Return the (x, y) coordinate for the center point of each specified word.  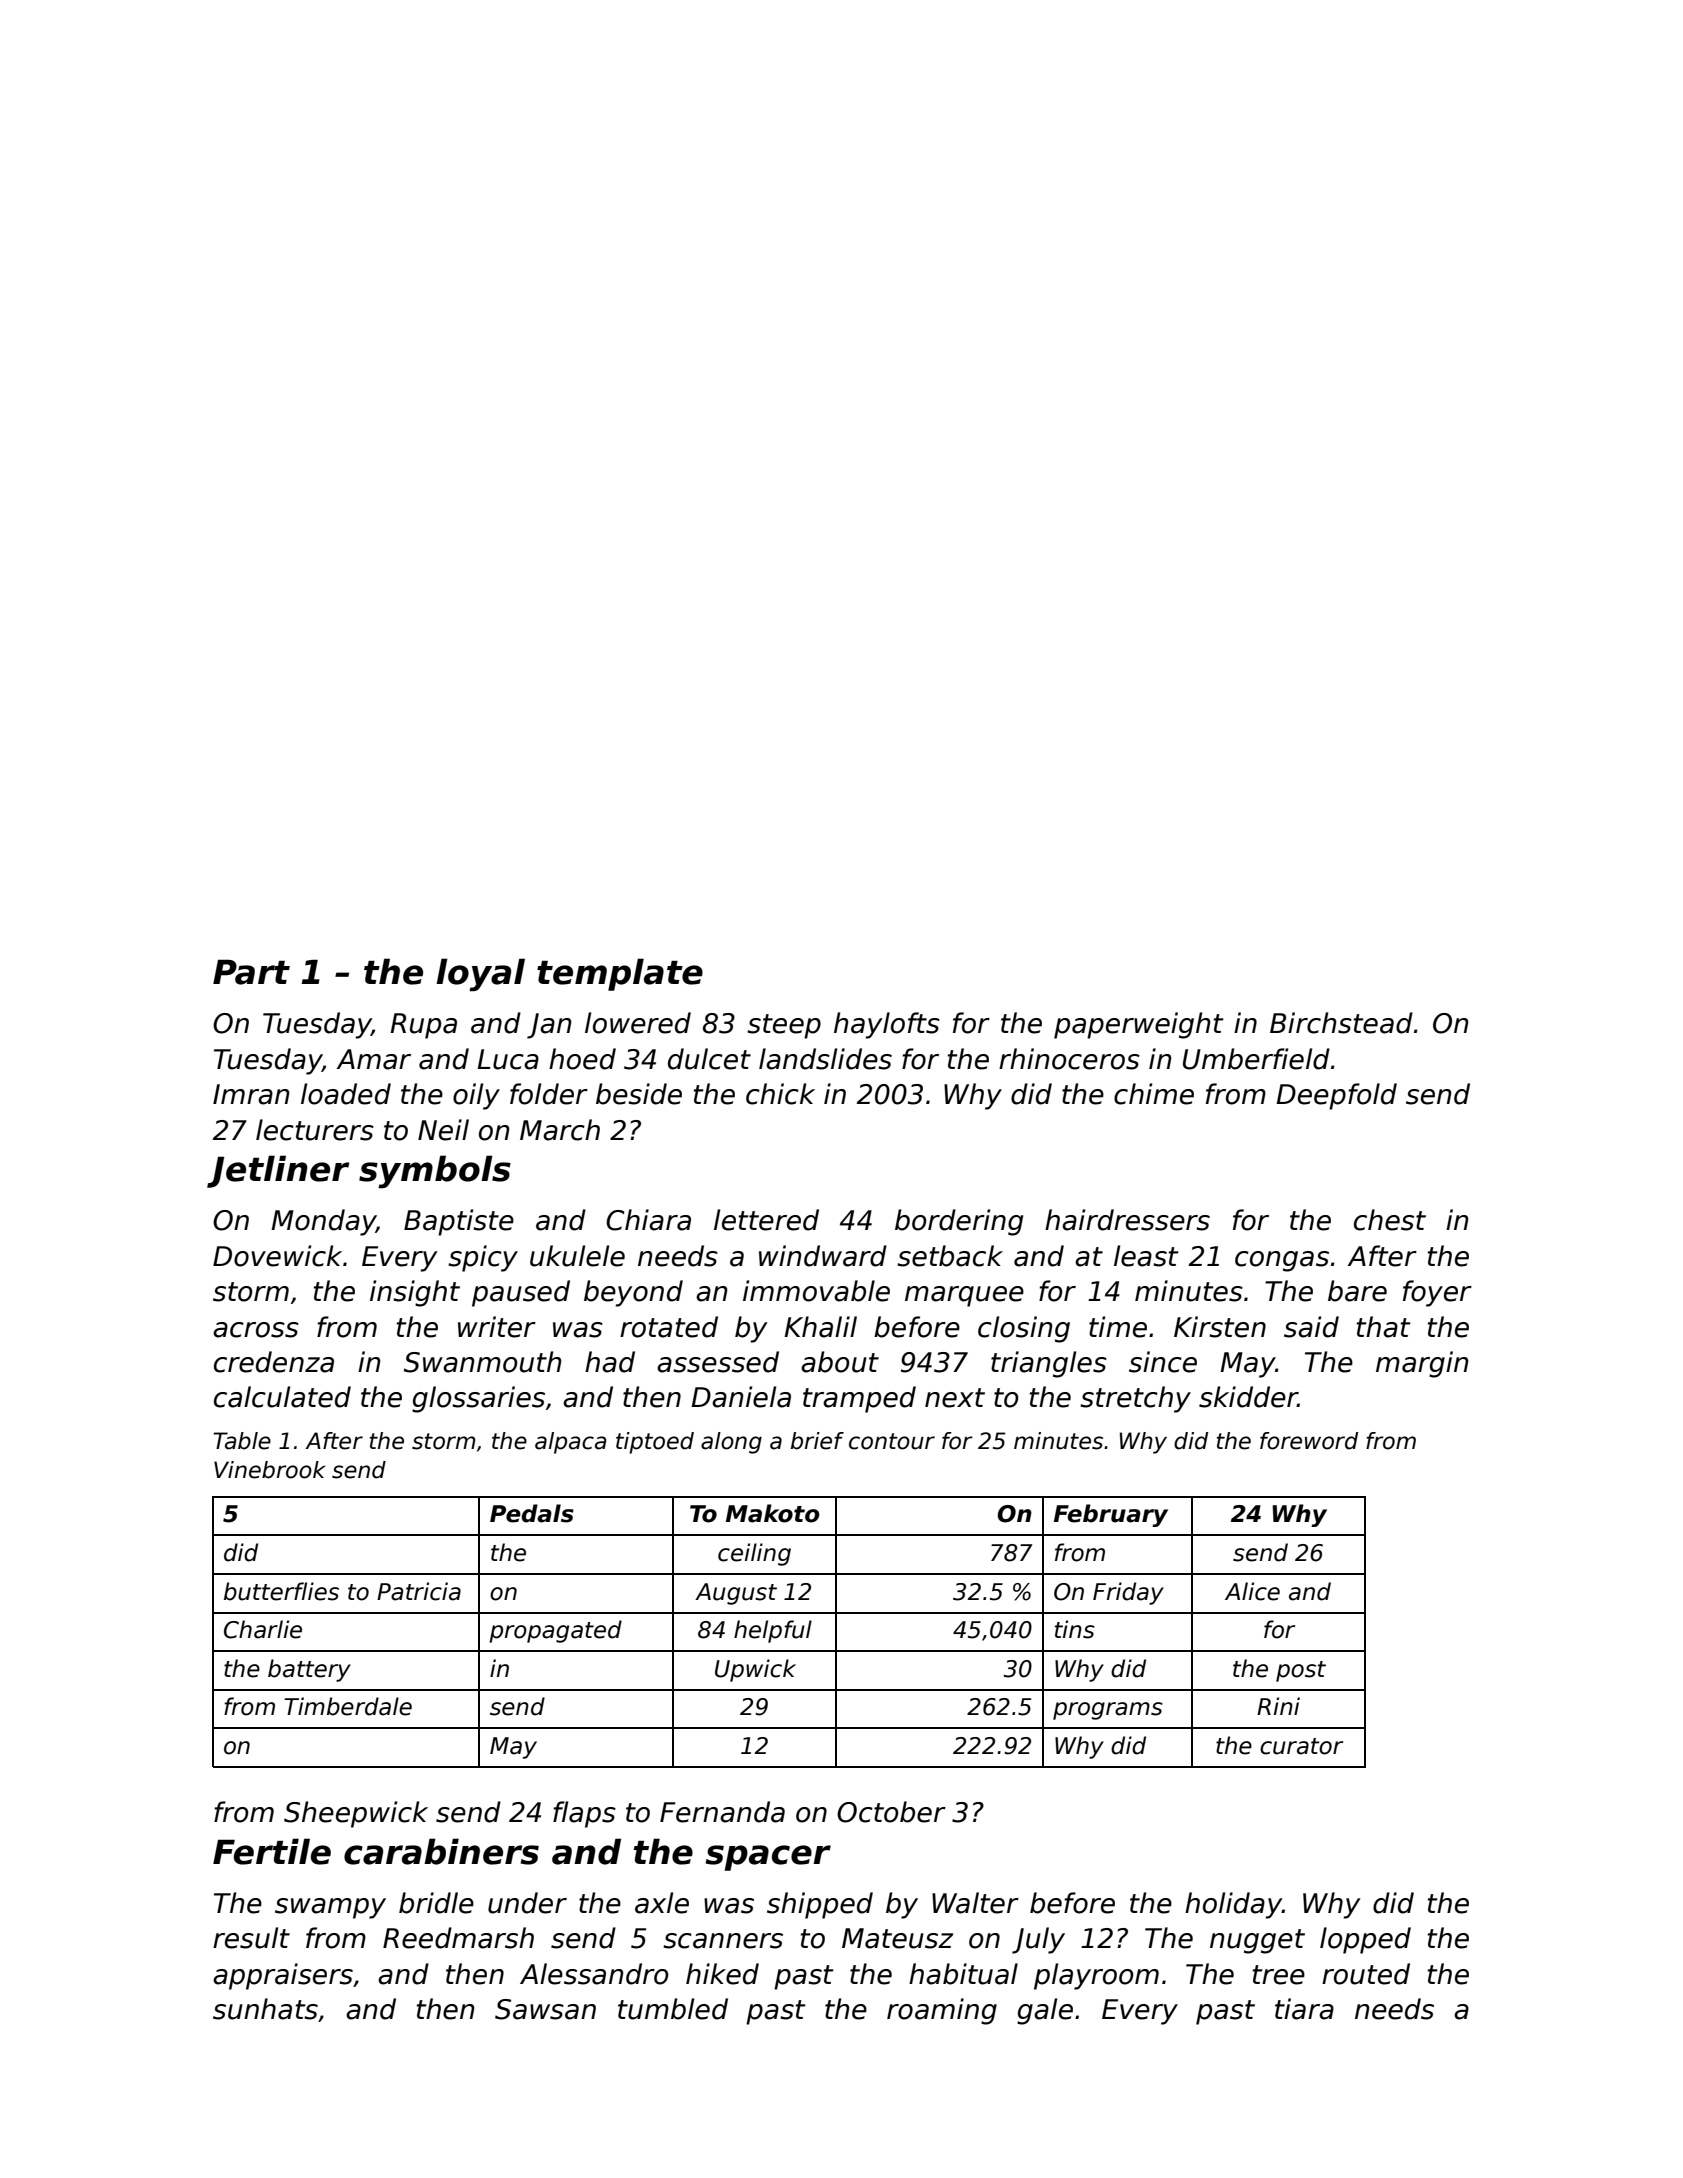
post (1301, 1671)
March (560, 1130)
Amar (374, 1059)
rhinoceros (1069, 1059)
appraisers (283, 1976)
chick (780, 1094)
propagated (555, 1631)
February (1111, 1515)
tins (1075, 1629)
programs (1108, 1711)
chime (1154, 1094)
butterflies (281, 1591)
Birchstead (1341, 1023)
